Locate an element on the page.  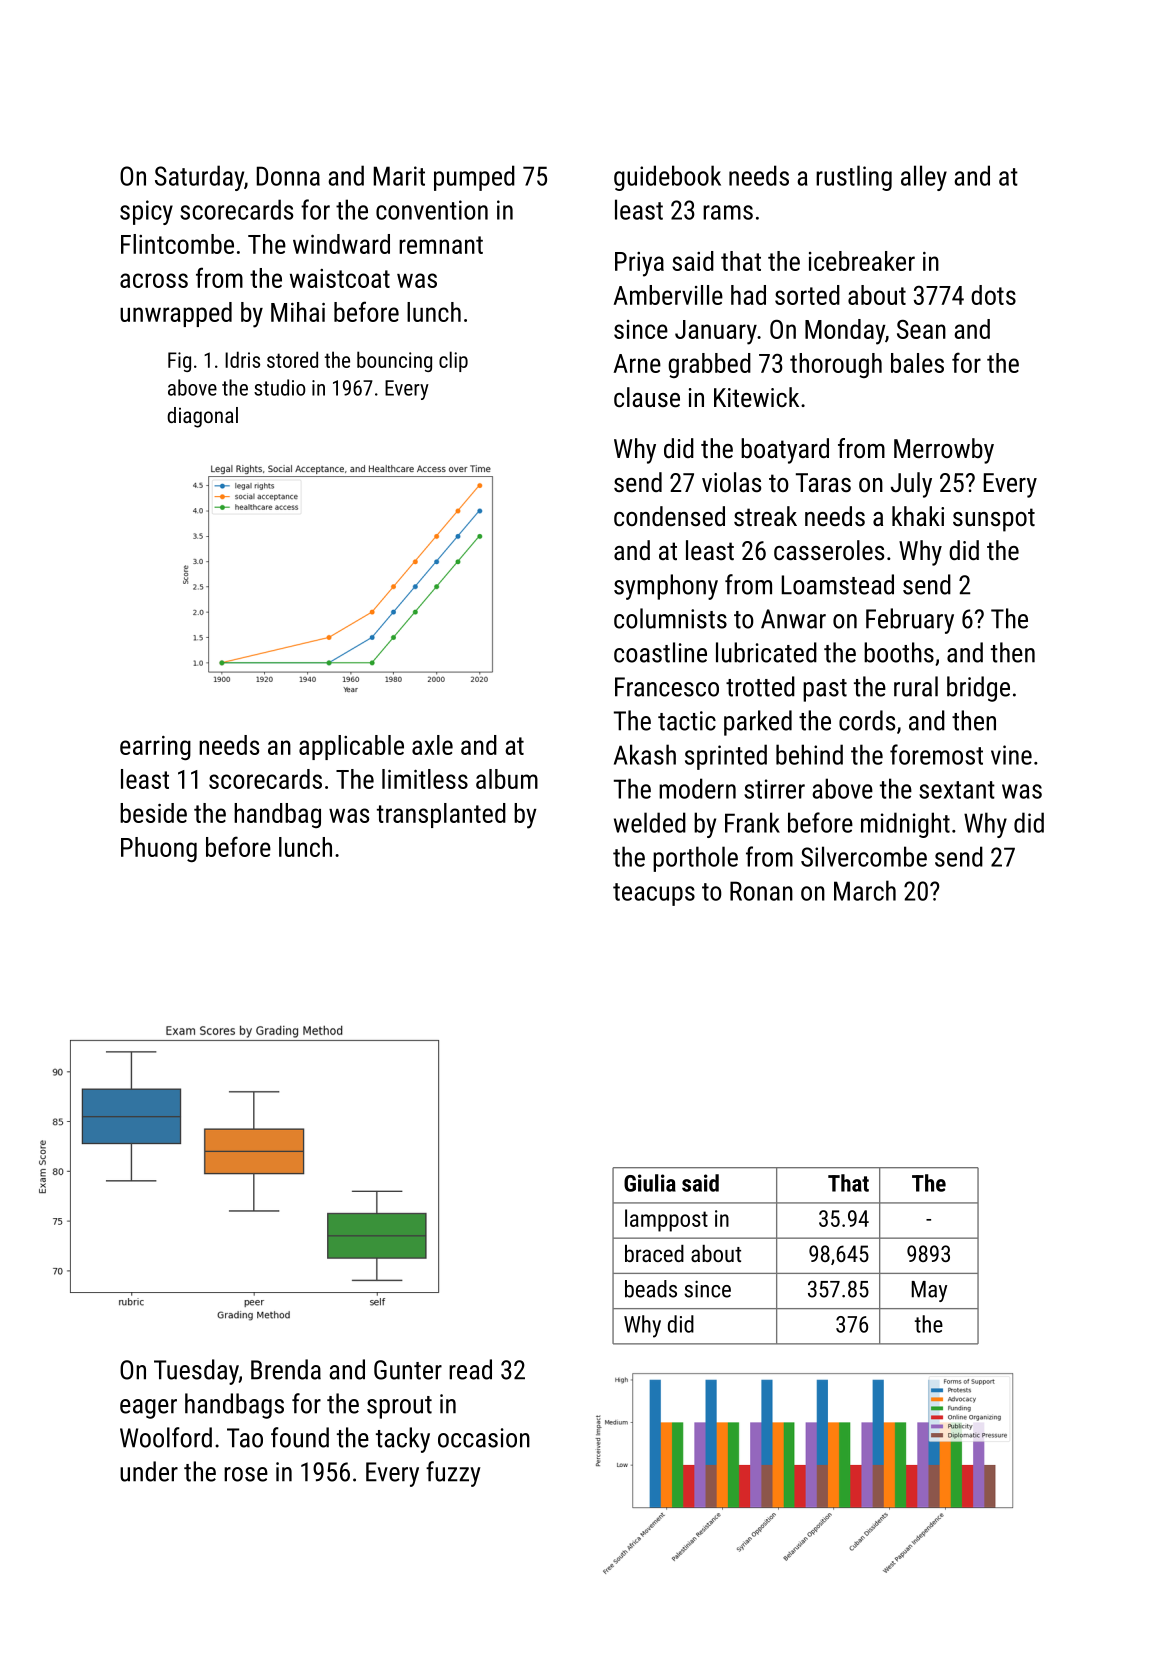
stored is located at coordinates (292, 359).
